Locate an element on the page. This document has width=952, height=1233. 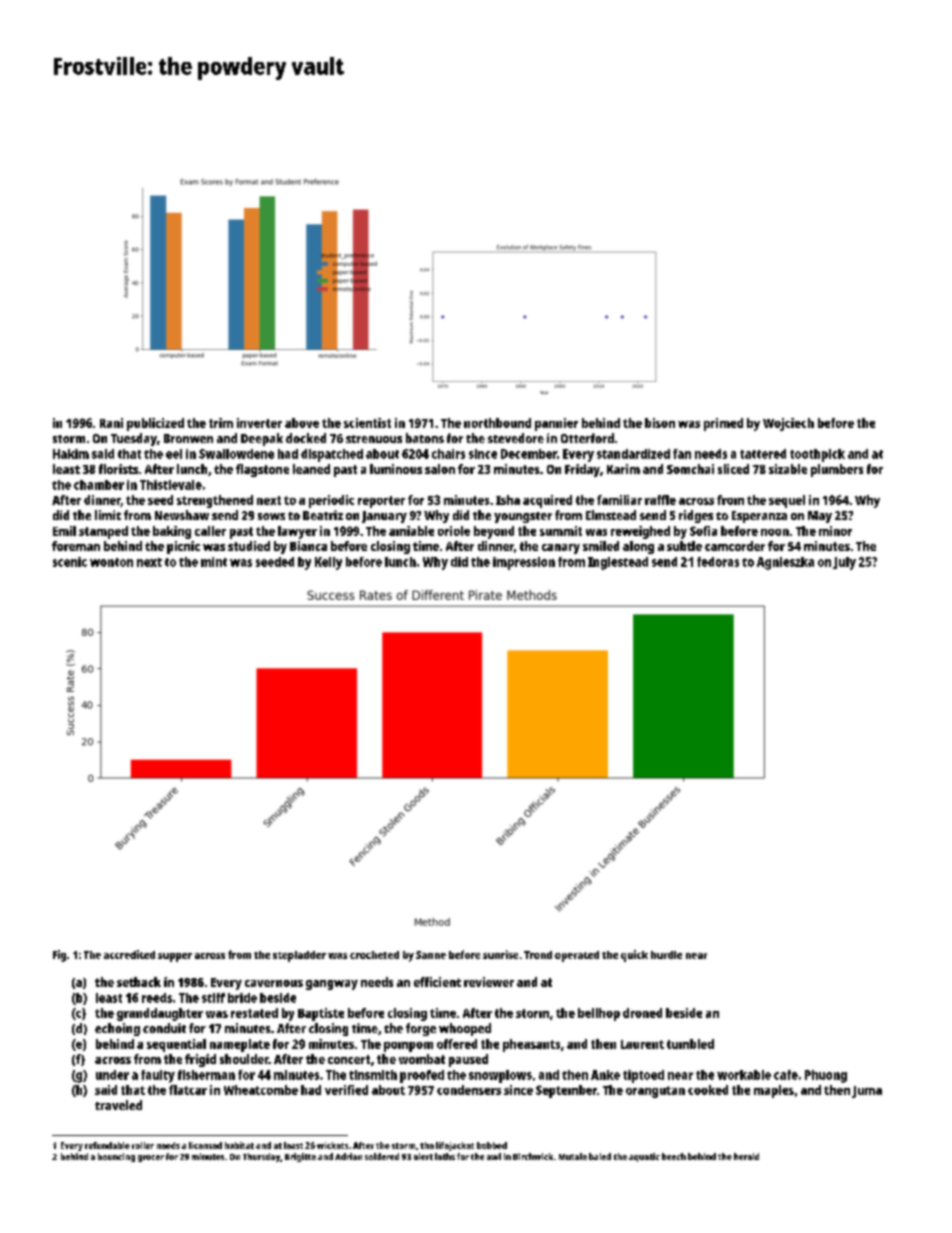
amiable is located at coordinates (411, 531).
